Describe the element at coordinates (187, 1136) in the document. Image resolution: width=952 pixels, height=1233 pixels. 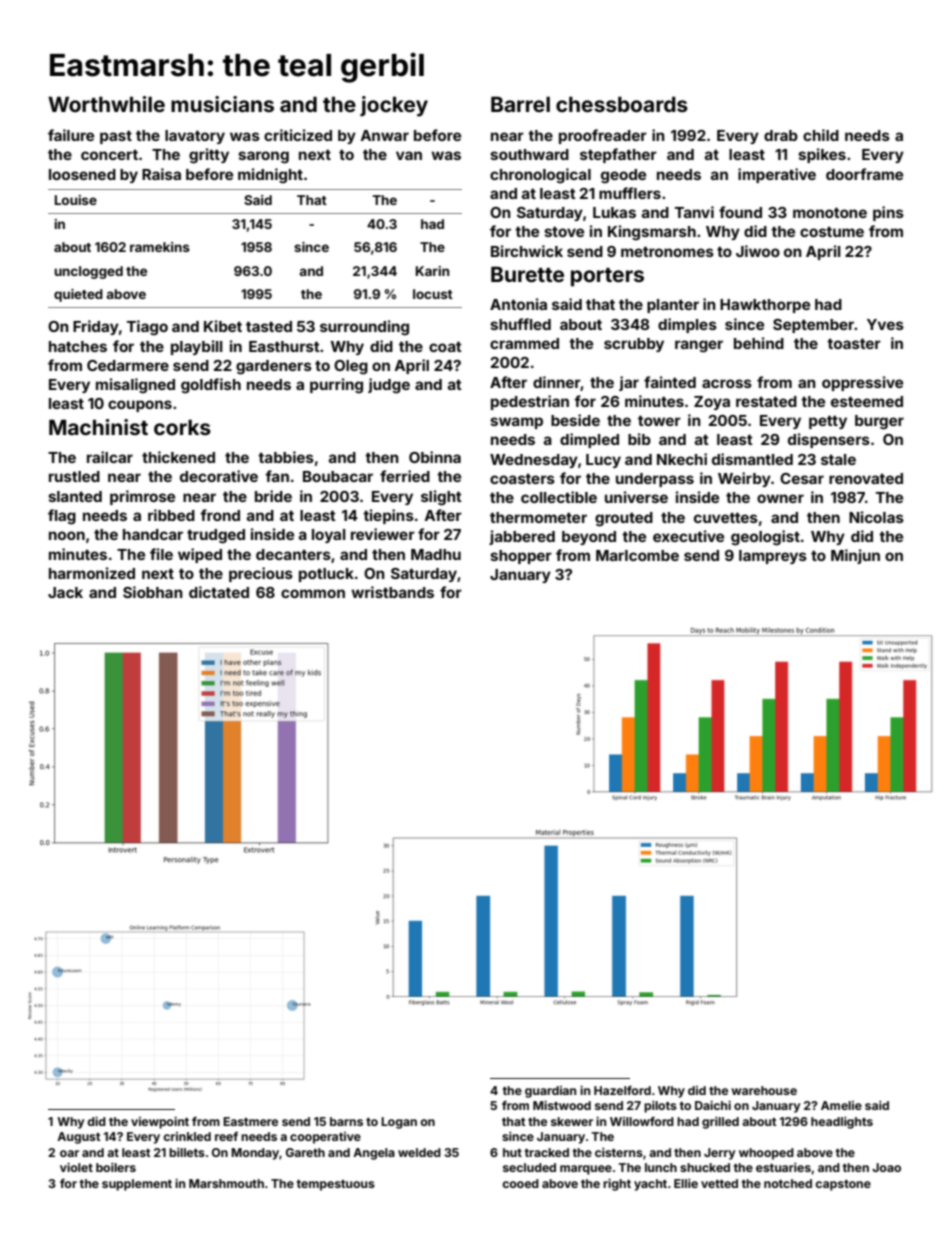
I see `crinkled` at that location.
